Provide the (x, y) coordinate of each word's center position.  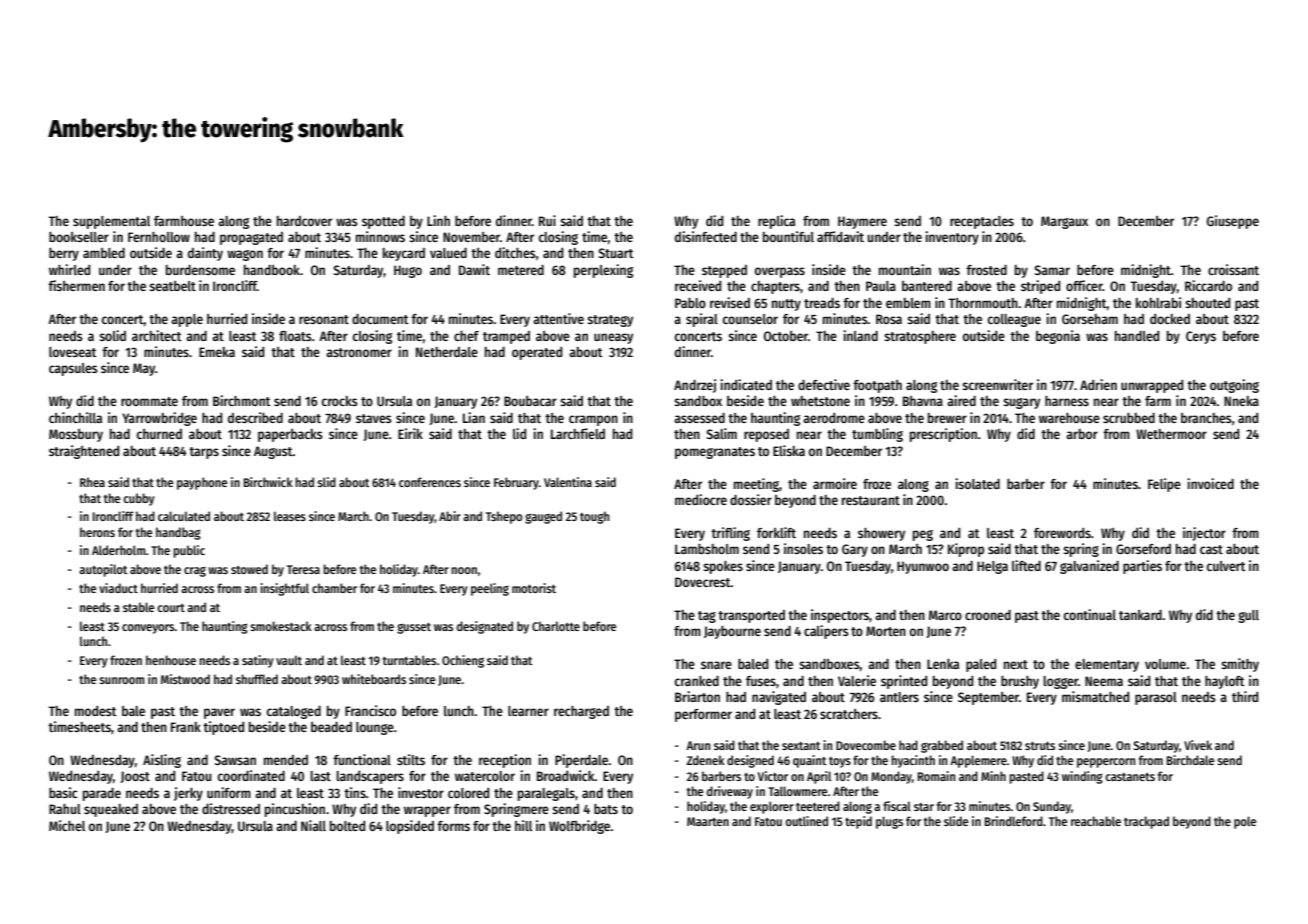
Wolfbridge (579, 827)
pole (1245, 822)
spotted (383, 222)
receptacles (982, 222)
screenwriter (998, 384)
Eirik (410, 433)
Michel (67, 825)
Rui (547, 220)
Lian (474, 417)
